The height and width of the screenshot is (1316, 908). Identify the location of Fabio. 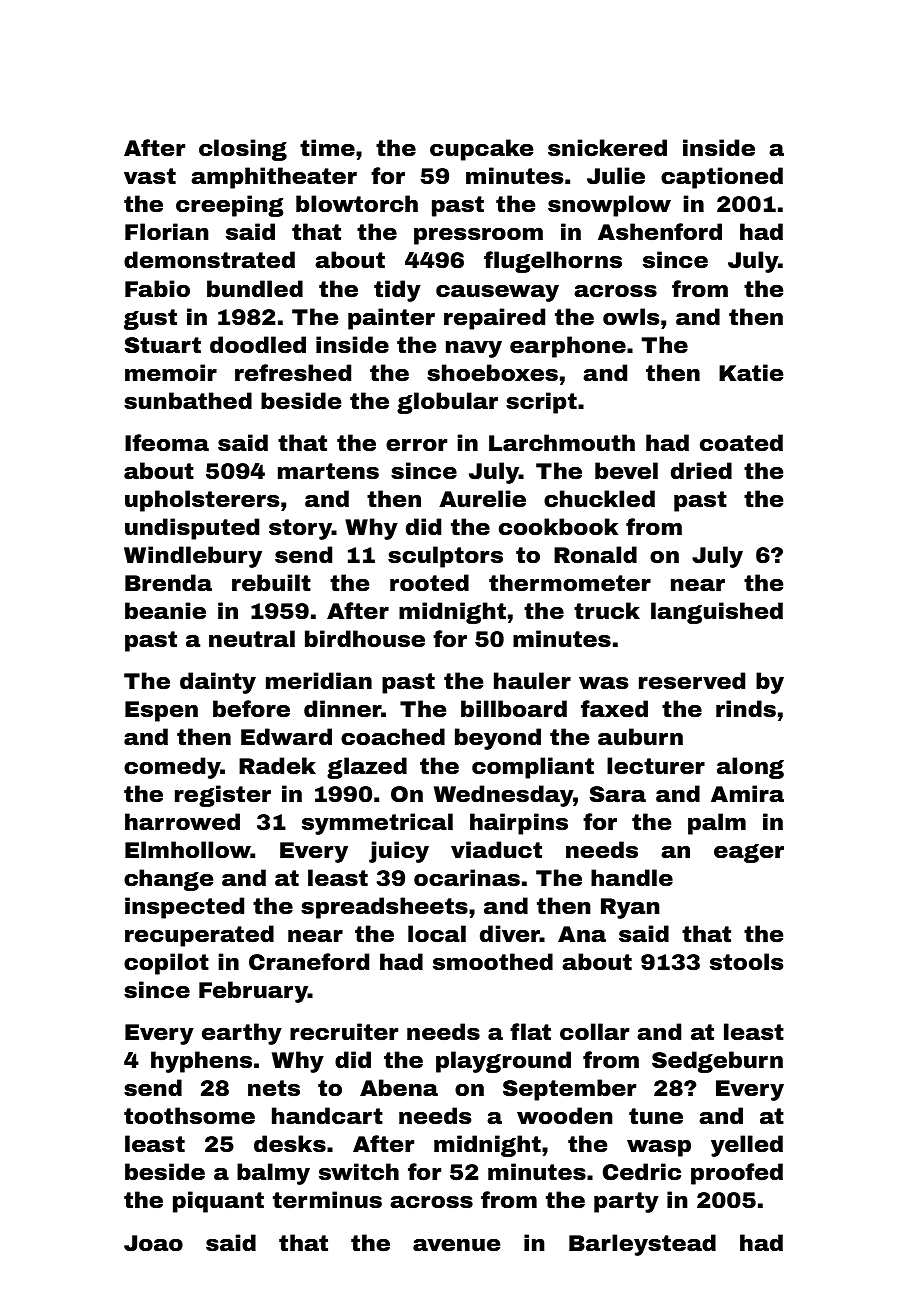
(157, 289).
